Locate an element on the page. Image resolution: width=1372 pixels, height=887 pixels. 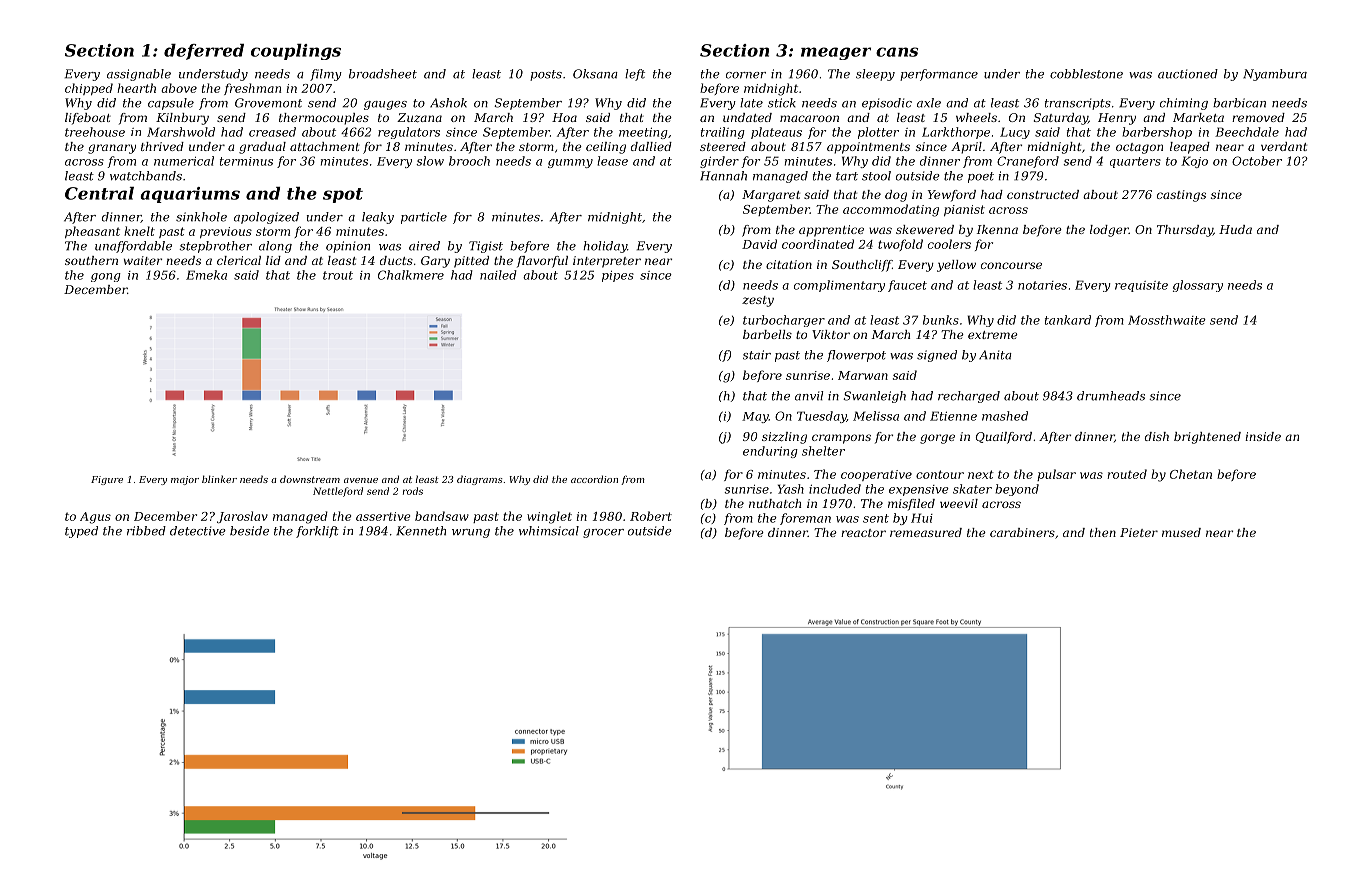
Yash is located at coordinates (791, 489).
